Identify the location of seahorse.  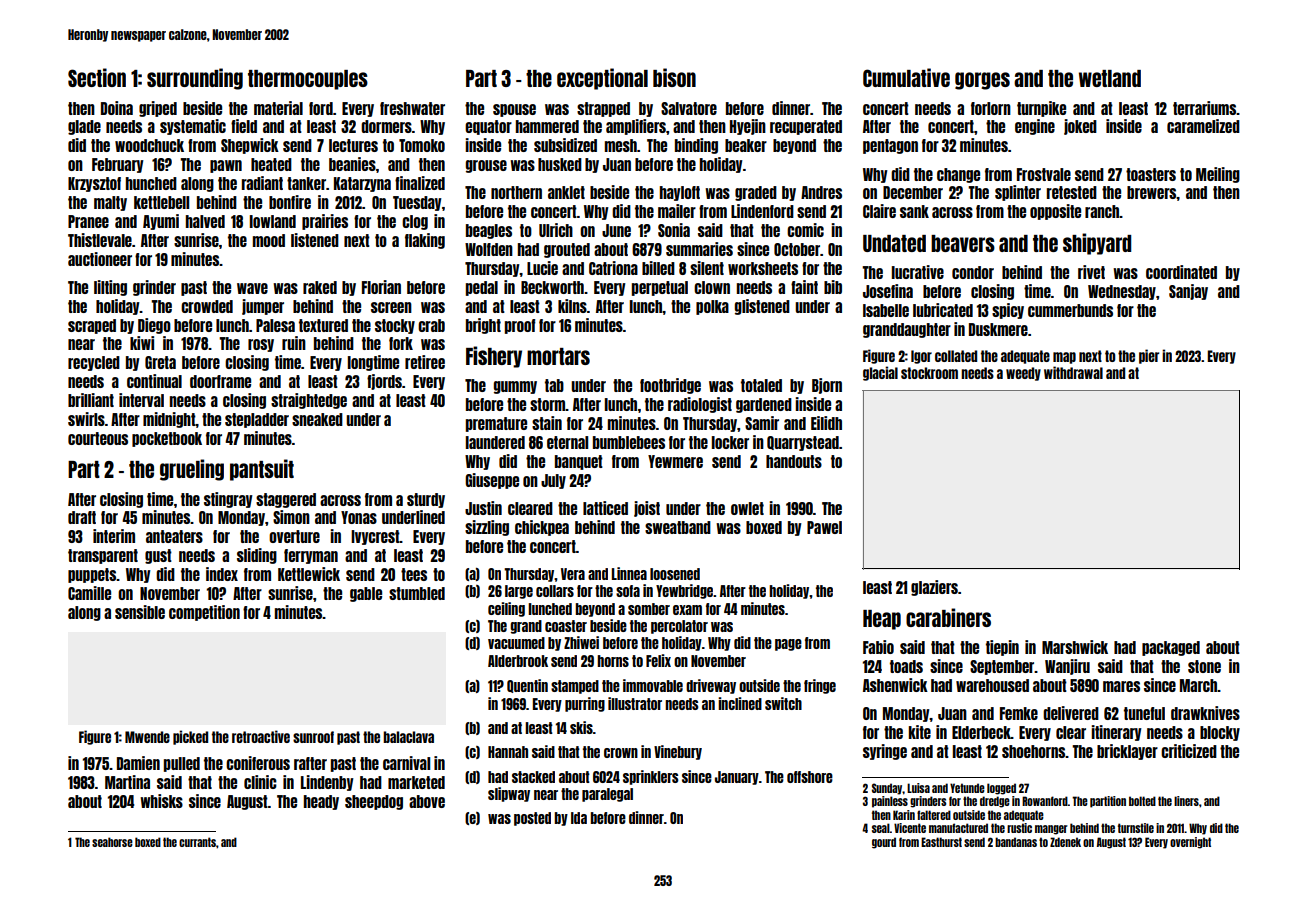
(112, 842).
